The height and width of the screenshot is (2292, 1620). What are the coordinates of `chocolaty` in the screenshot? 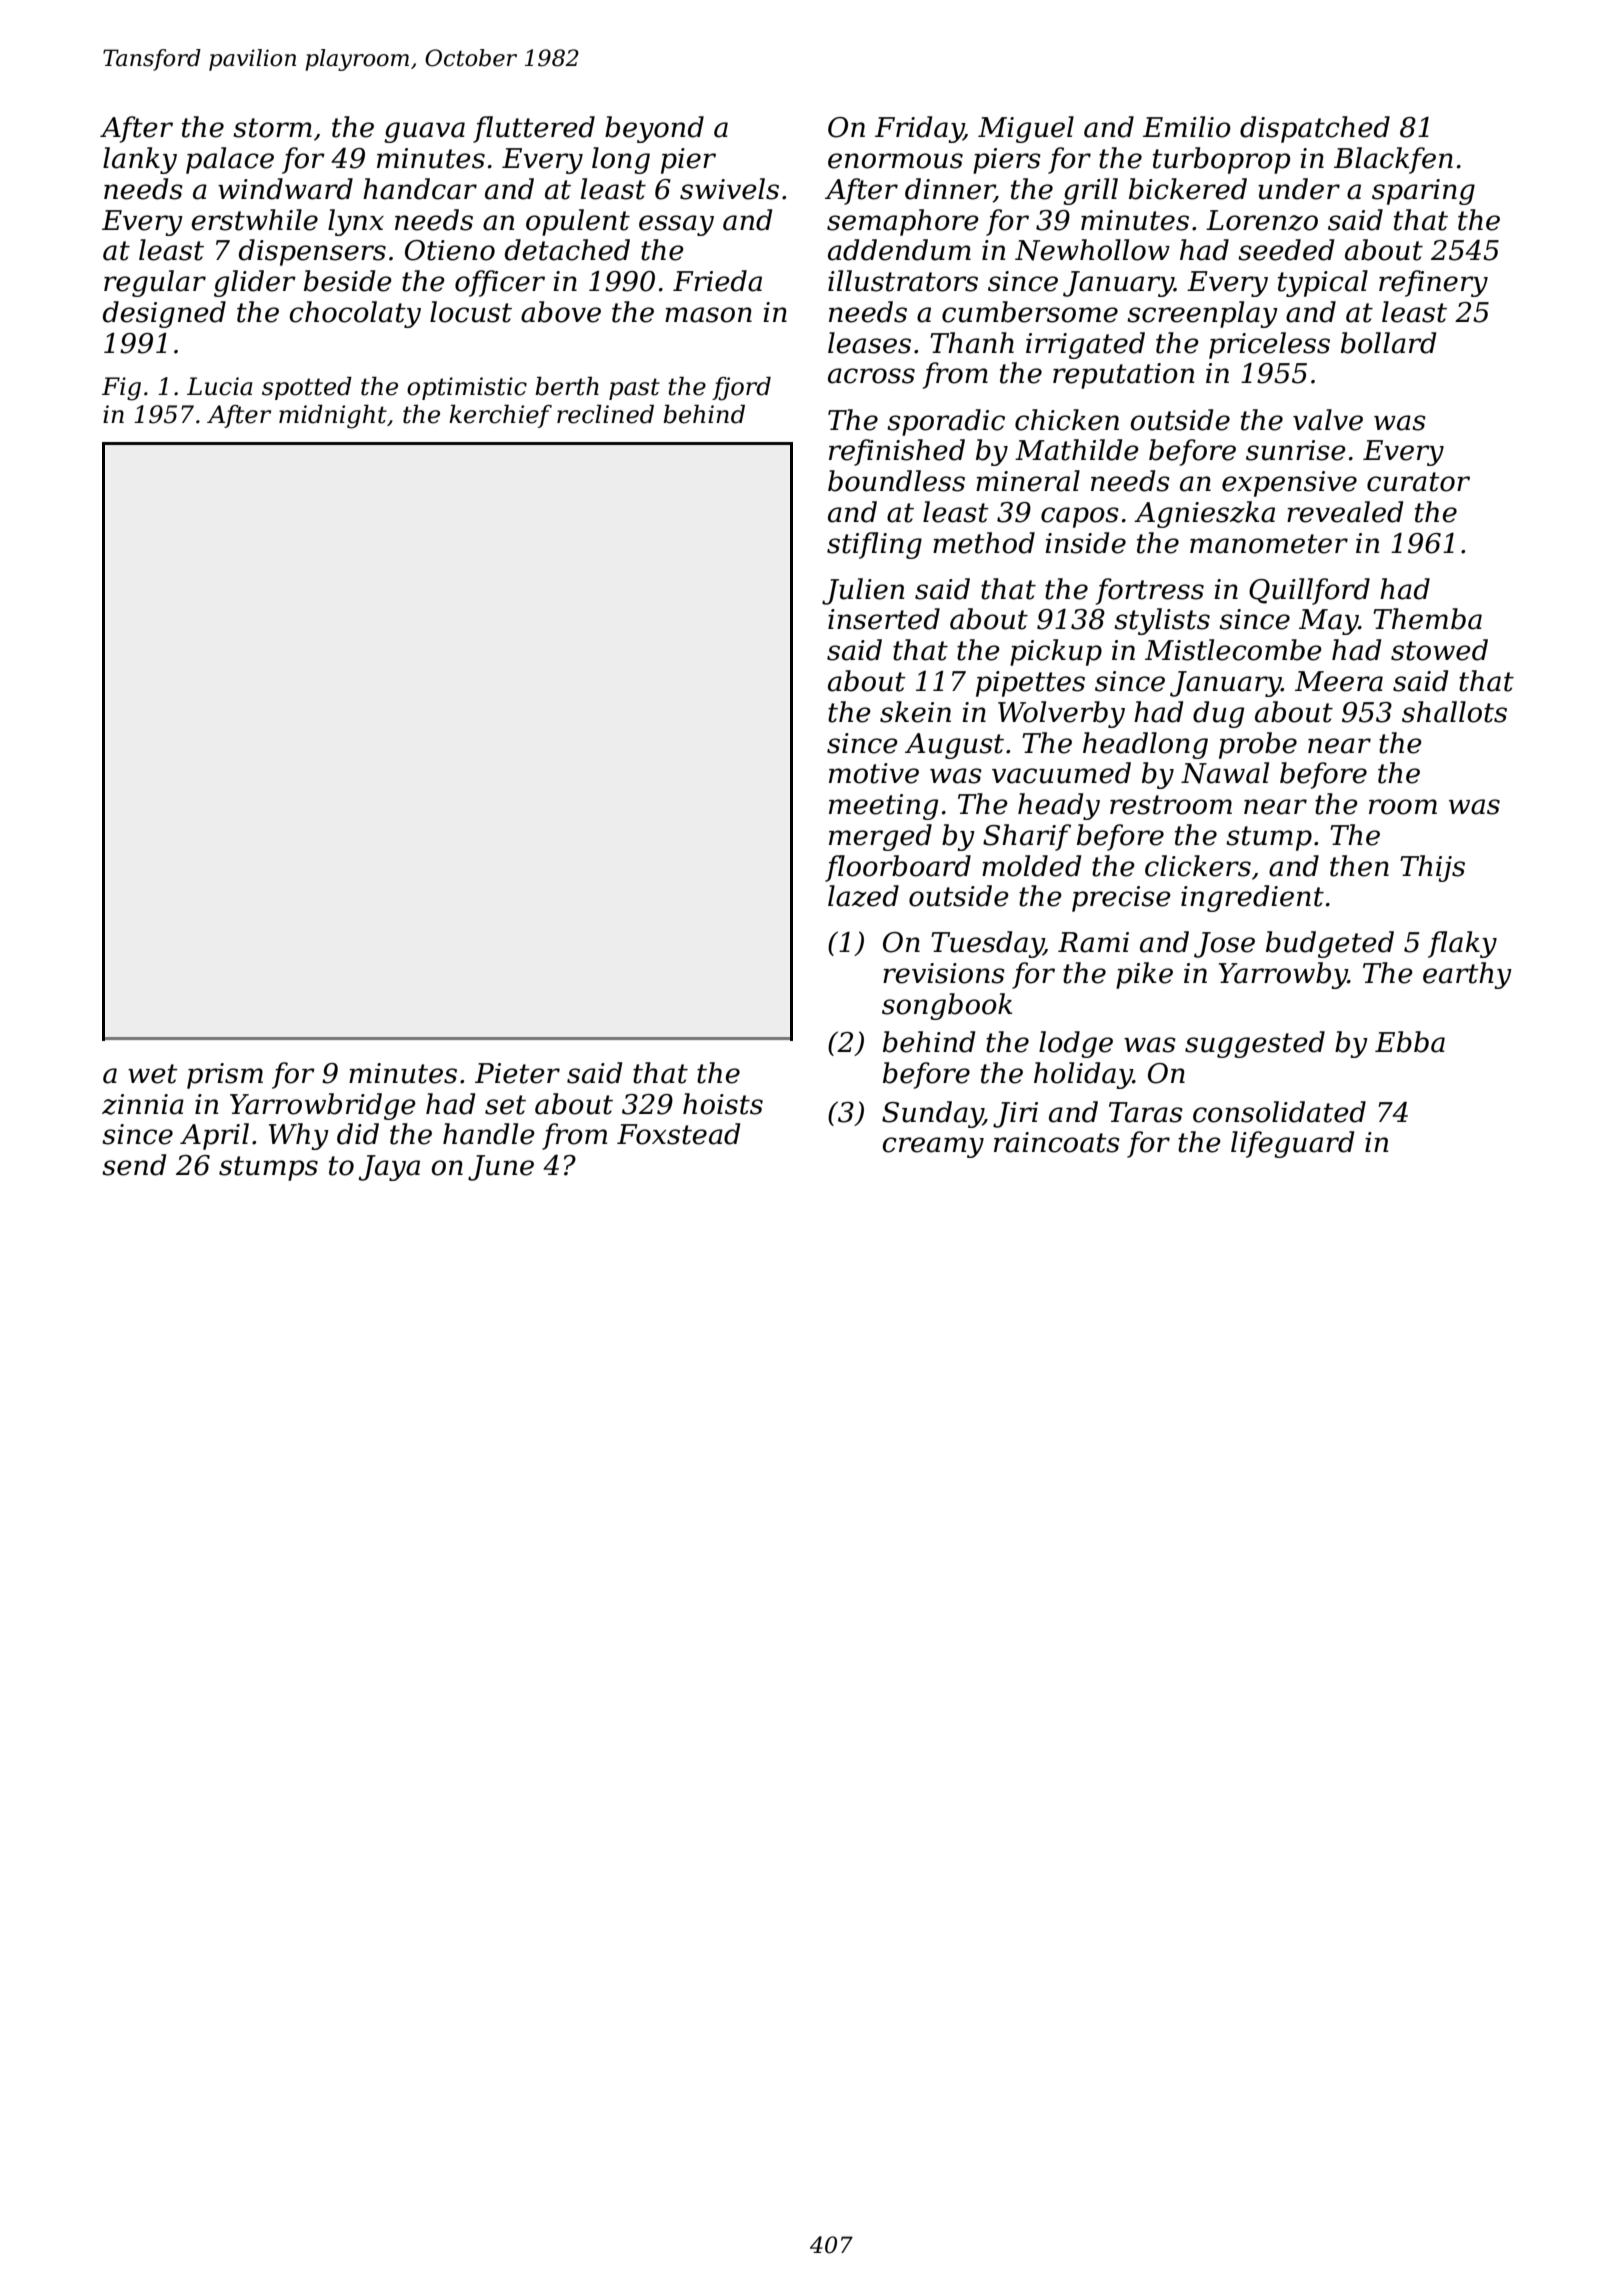 It's located at (355, 314).
